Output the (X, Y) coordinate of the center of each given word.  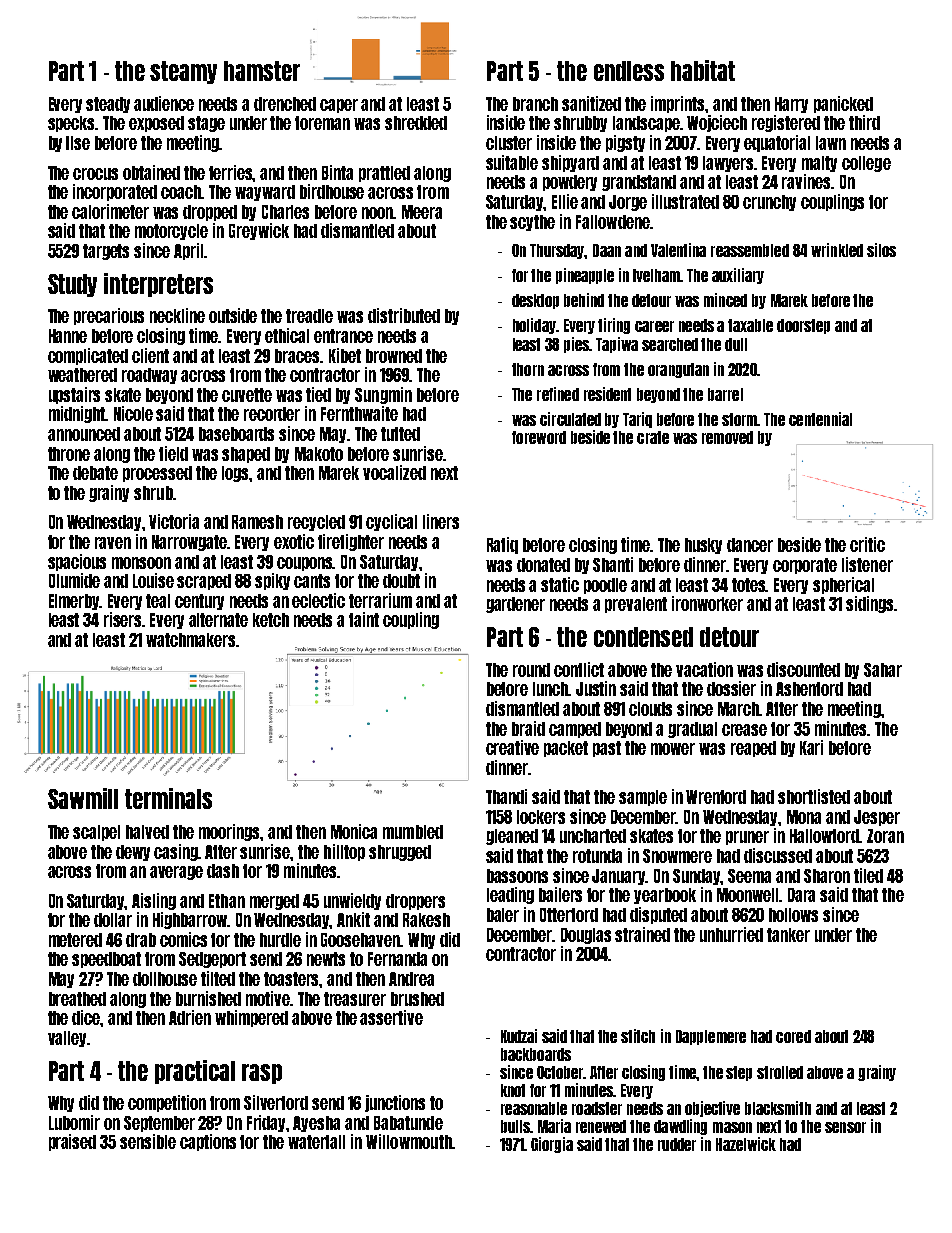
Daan (607, 250)
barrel (725, 394)
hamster (262, 71)
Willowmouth (409, 1141)
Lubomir (74, 1122)
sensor (845, 1127)
